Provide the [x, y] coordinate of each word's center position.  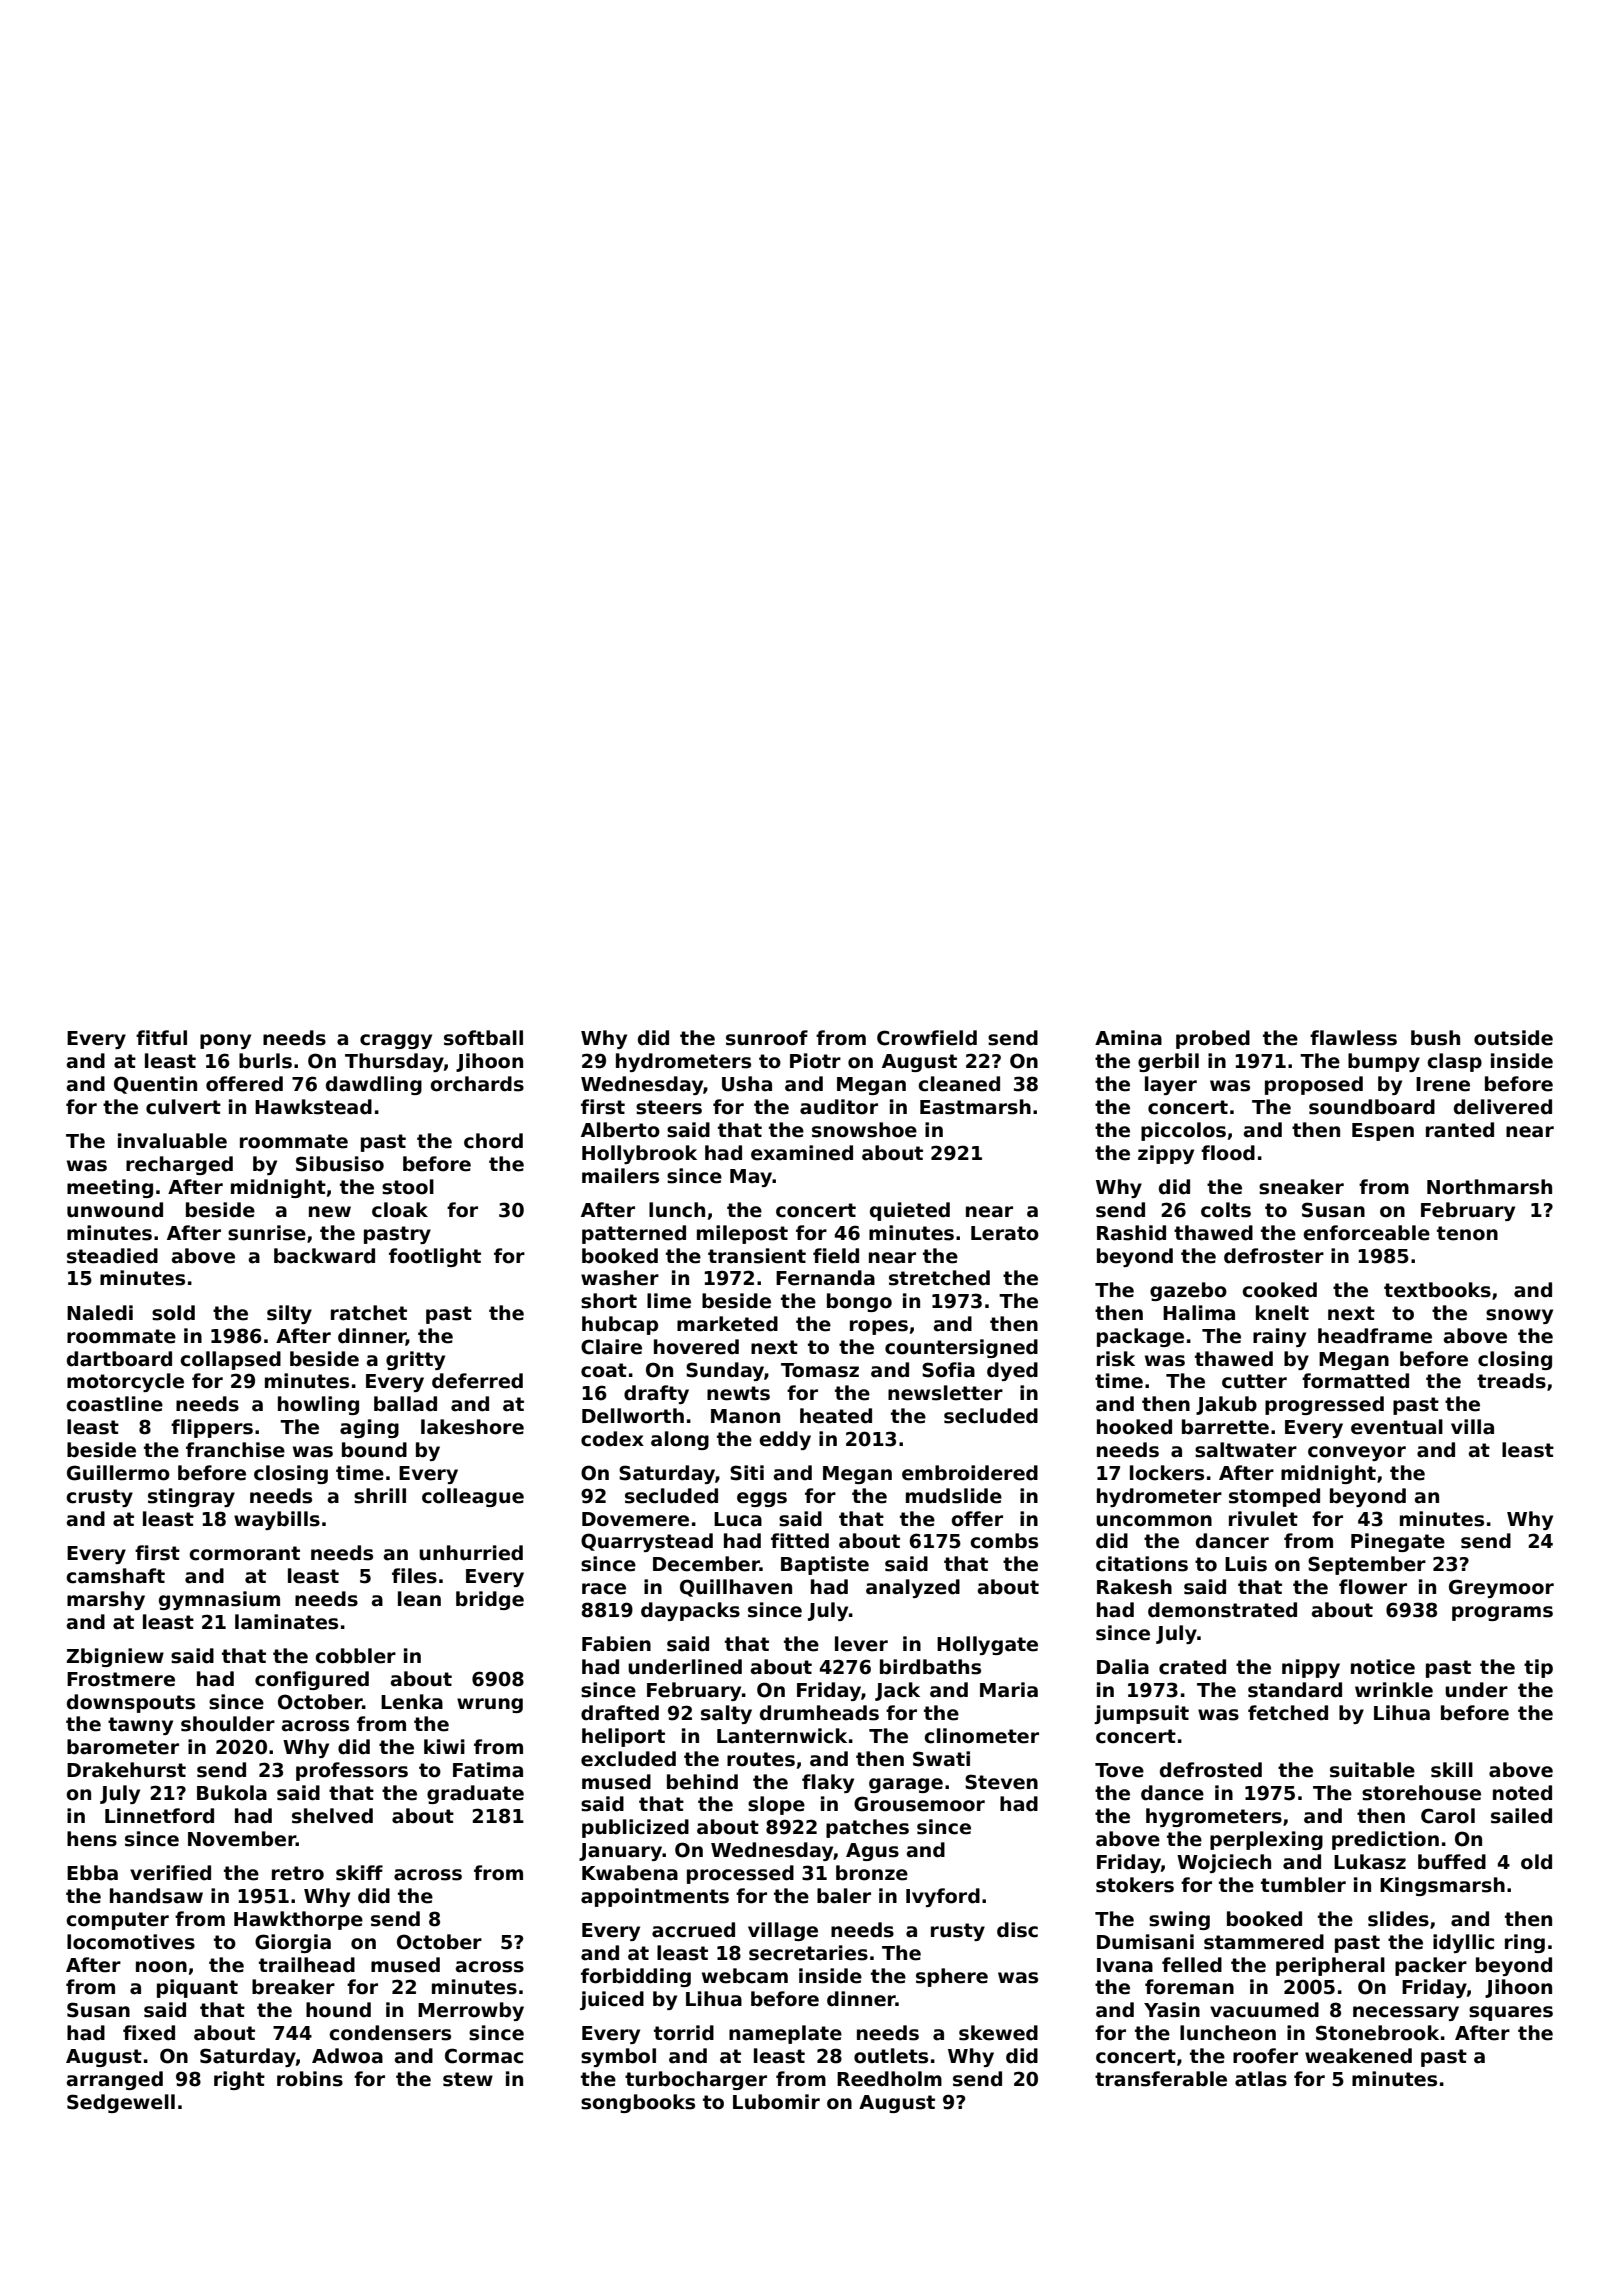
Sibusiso [340, 1164]
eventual [1397, 1427]
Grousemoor [919, 1804]
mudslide [954, 1496]
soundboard [1372, 1107]
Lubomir [776, 2102]
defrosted [1211, 1770]
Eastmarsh [975, 1107]
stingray [191, 1497]
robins [310, 2079]
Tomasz [820, 1370]
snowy [1519, 1316]
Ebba [92, 1873]
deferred [477, 1381]
